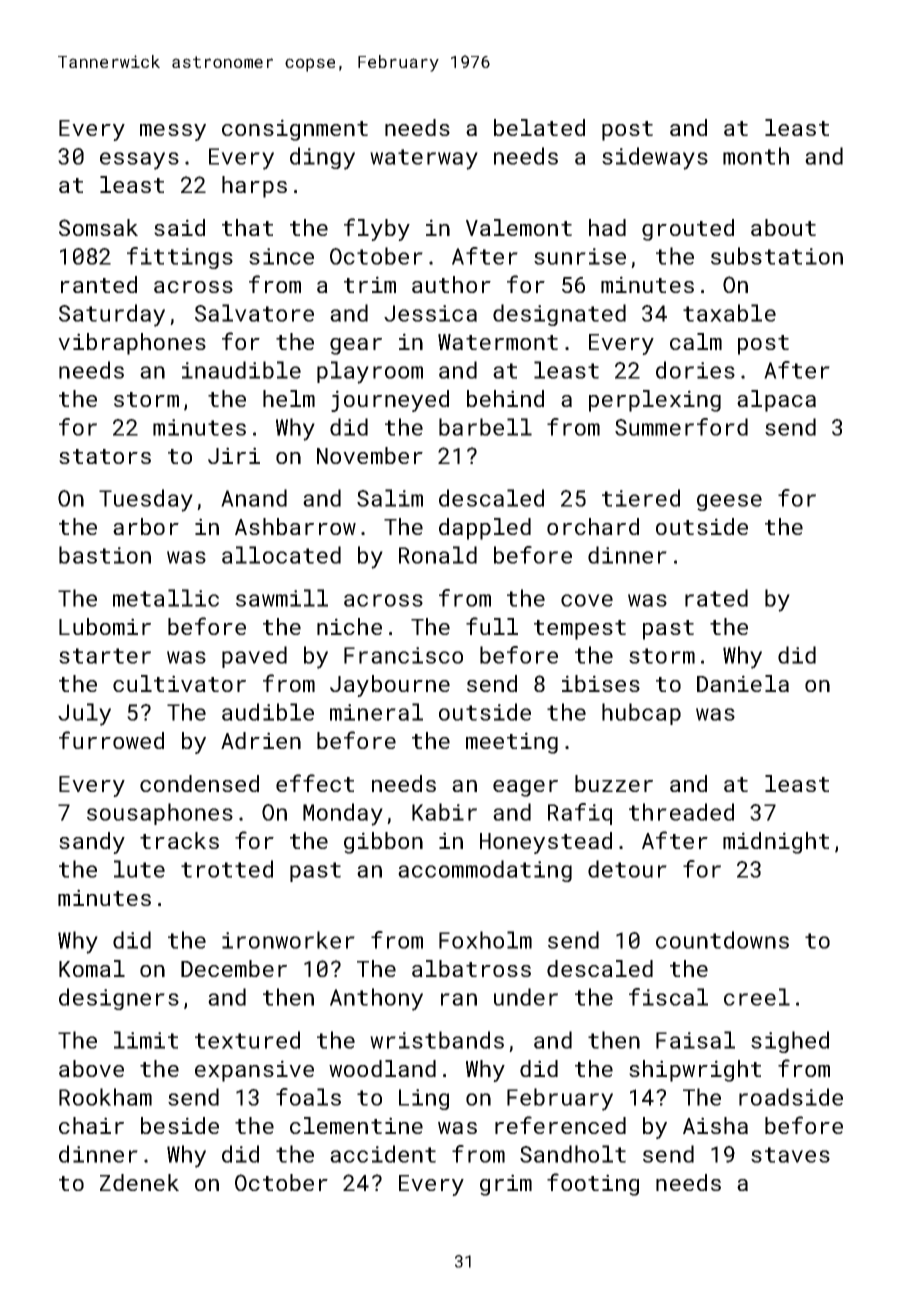  Describe the element at coordinates (519, 227) in the document. I see `Valemont` at that location.
